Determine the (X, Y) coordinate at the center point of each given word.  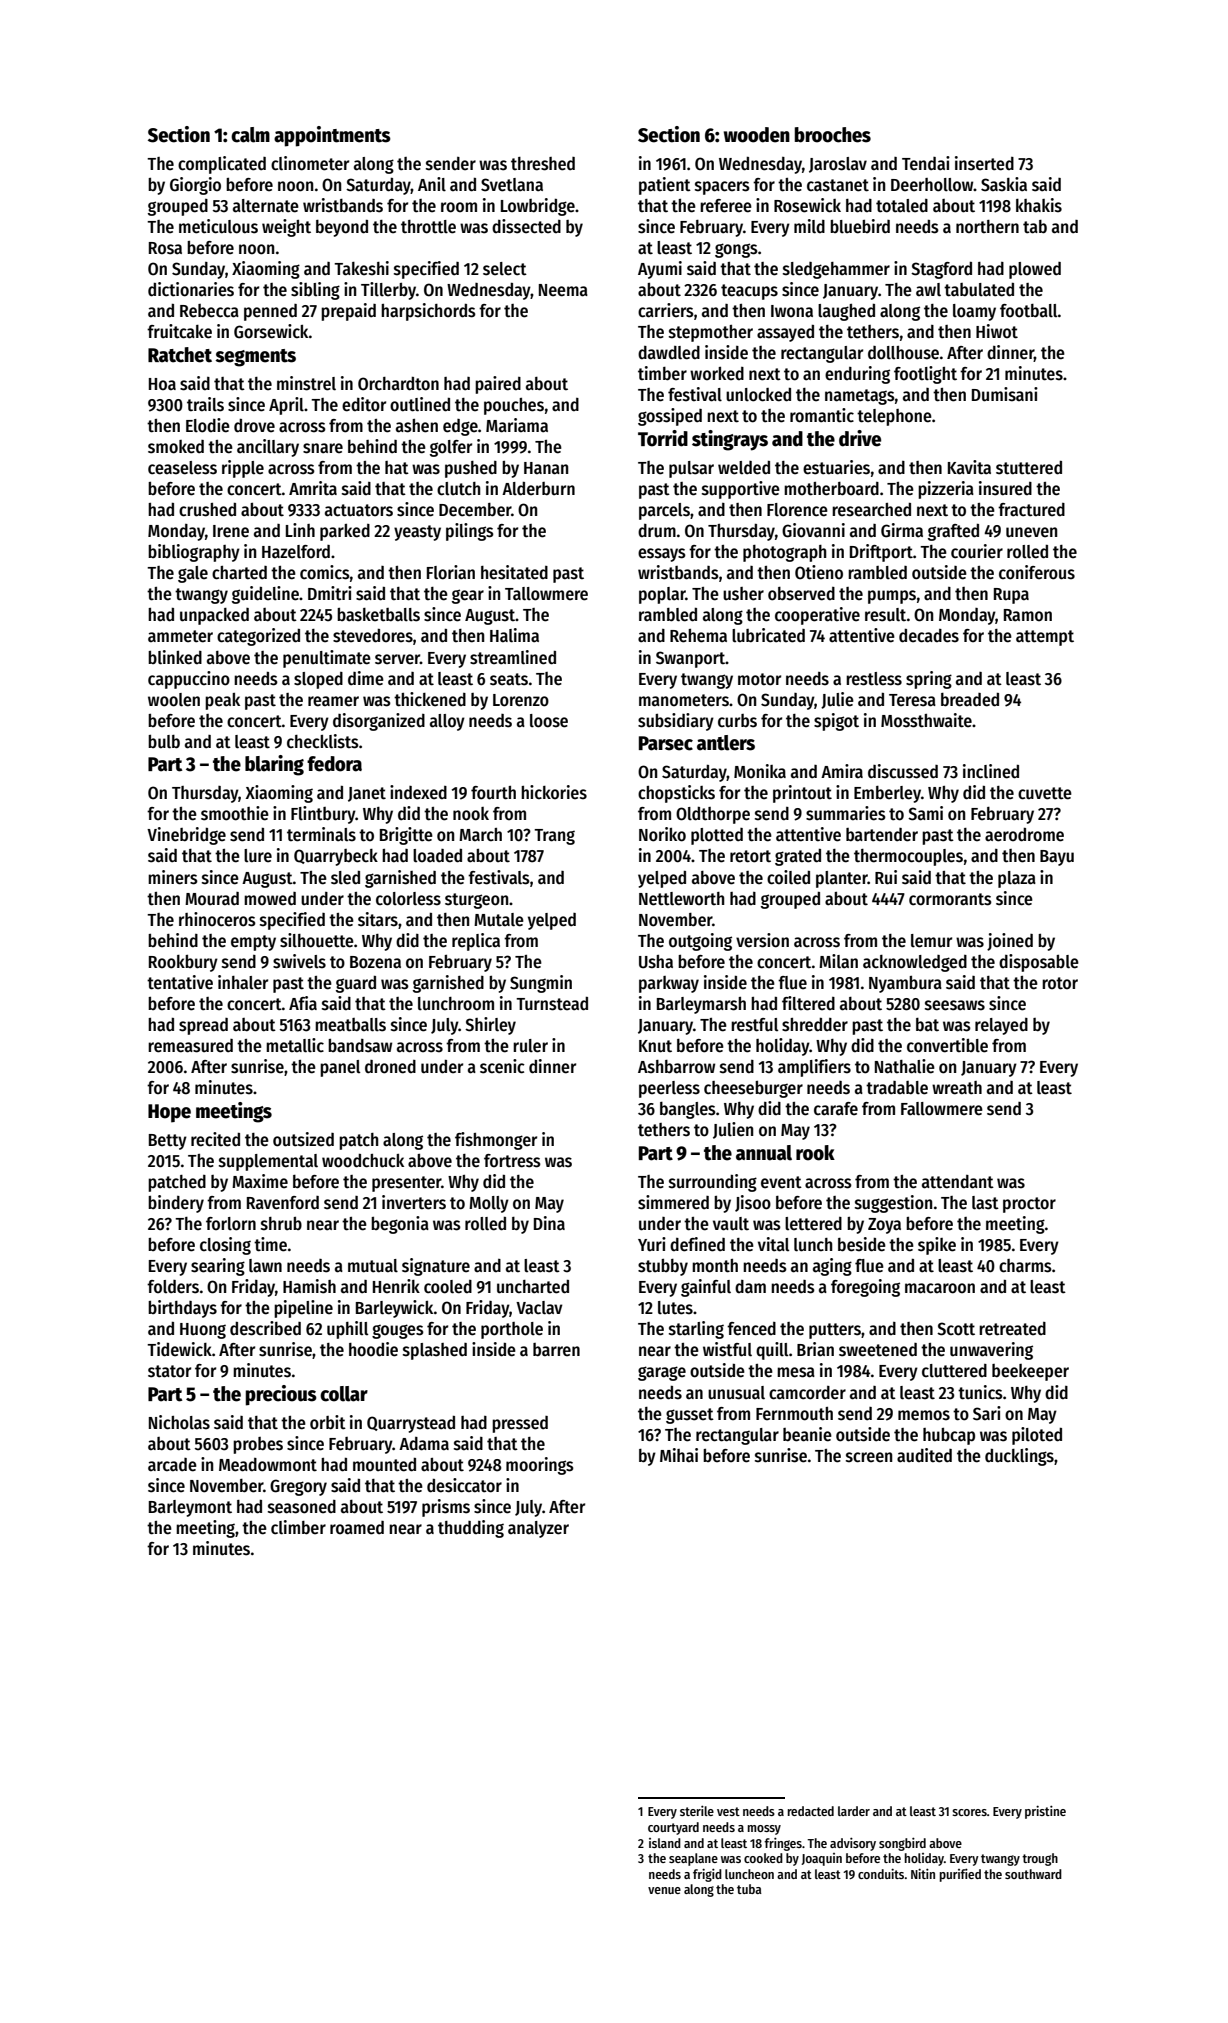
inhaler (243, 982)
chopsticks (676, 794)
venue (664, 1890)
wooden (757, 135)
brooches (833, 135)
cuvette (1045, 793)
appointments (332, 136)
